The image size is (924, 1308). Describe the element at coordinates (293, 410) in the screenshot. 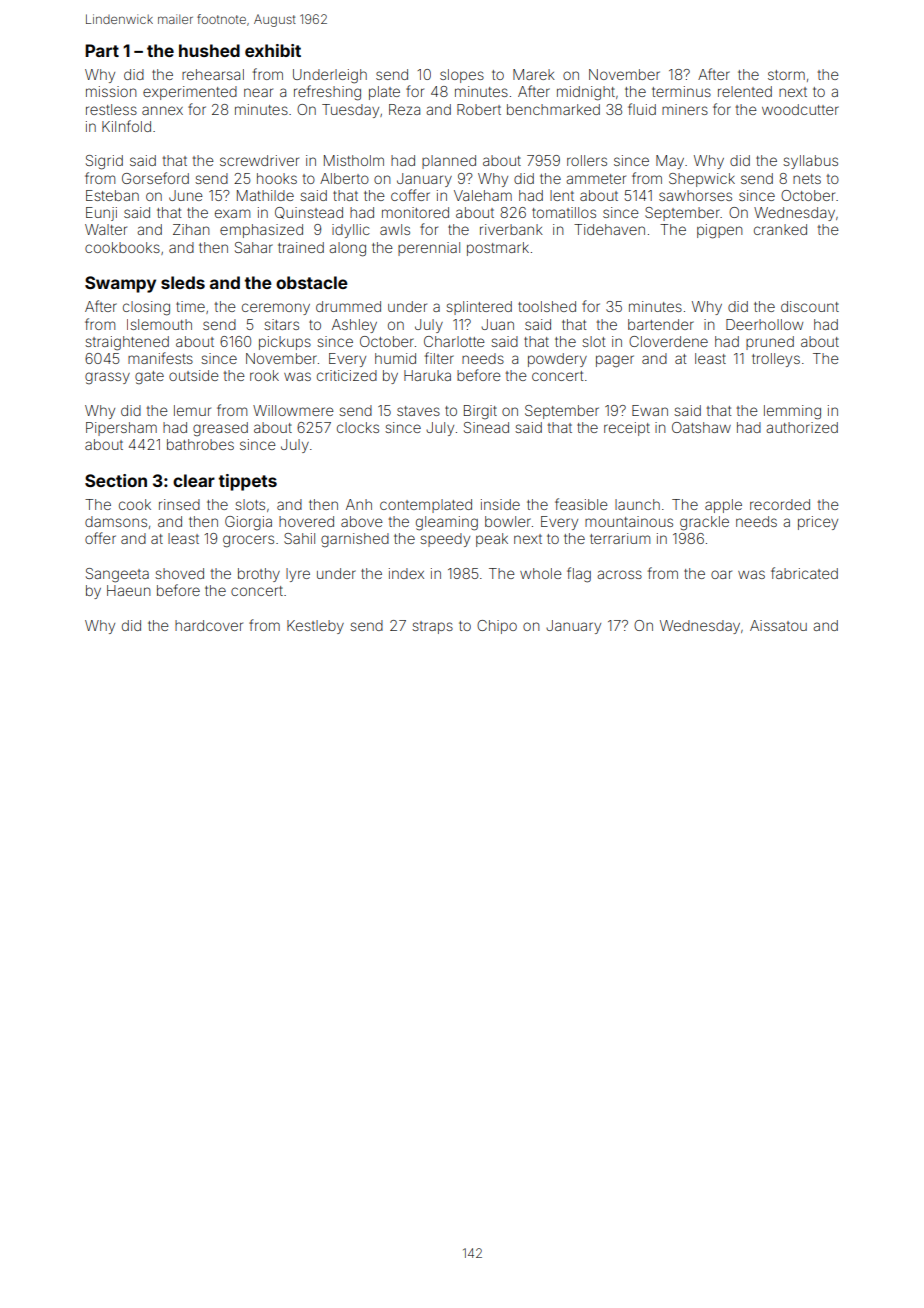

I see `Willowmere` at that location.
